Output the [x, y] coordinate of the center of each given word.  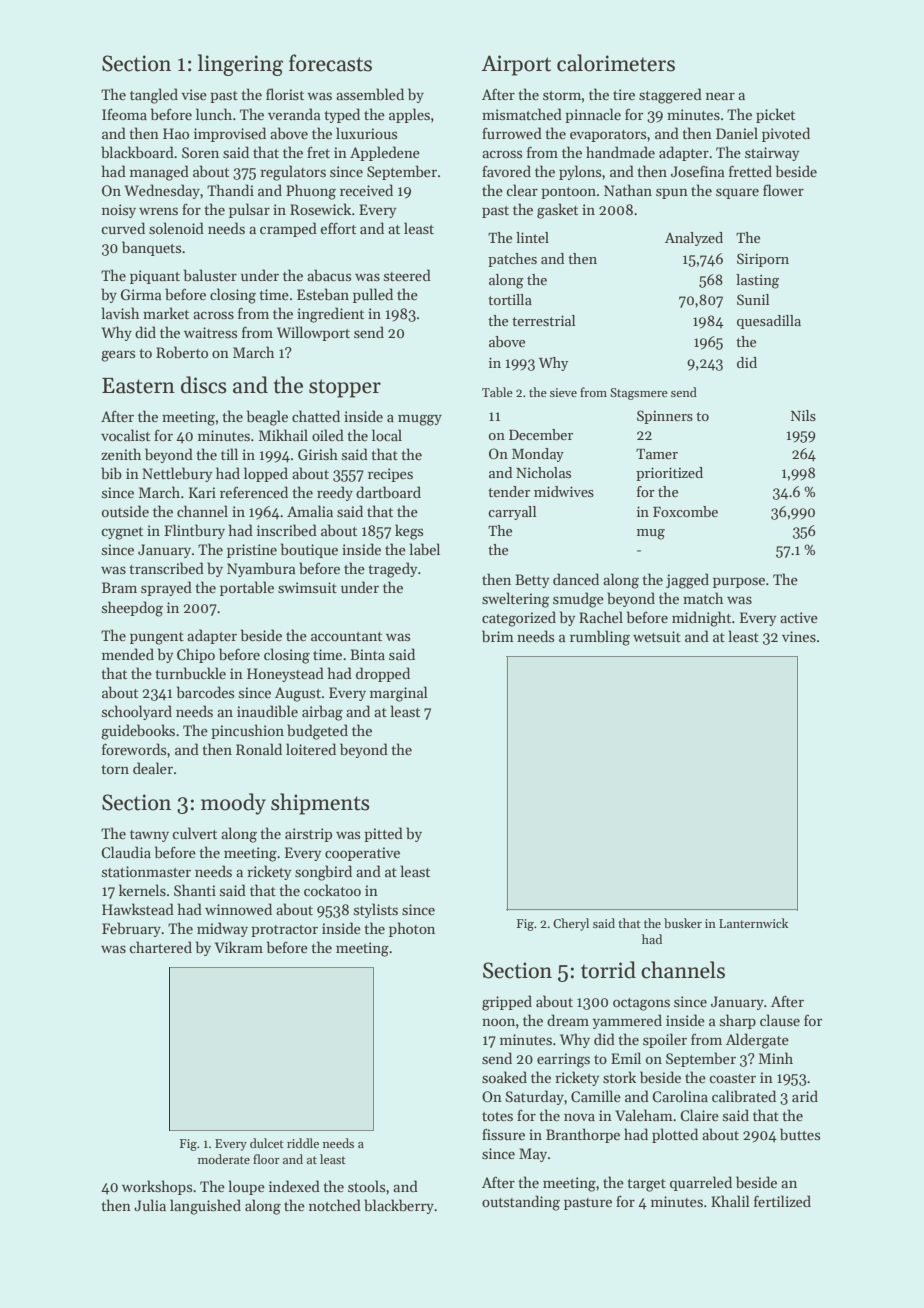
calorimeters [616, 63]
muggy [420, 420]
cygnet [122, 533]
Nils [803, 415]
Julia [150, 1205]
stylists [376, 910]
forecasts [330, 63]
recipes [390, 475]
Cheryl [571, 924]
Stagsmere [639, 394]
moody [233, 804]
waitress [210, 332]
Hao [176, 133]
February [131, 929]
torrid [608, 970]
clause [780, 1020]
